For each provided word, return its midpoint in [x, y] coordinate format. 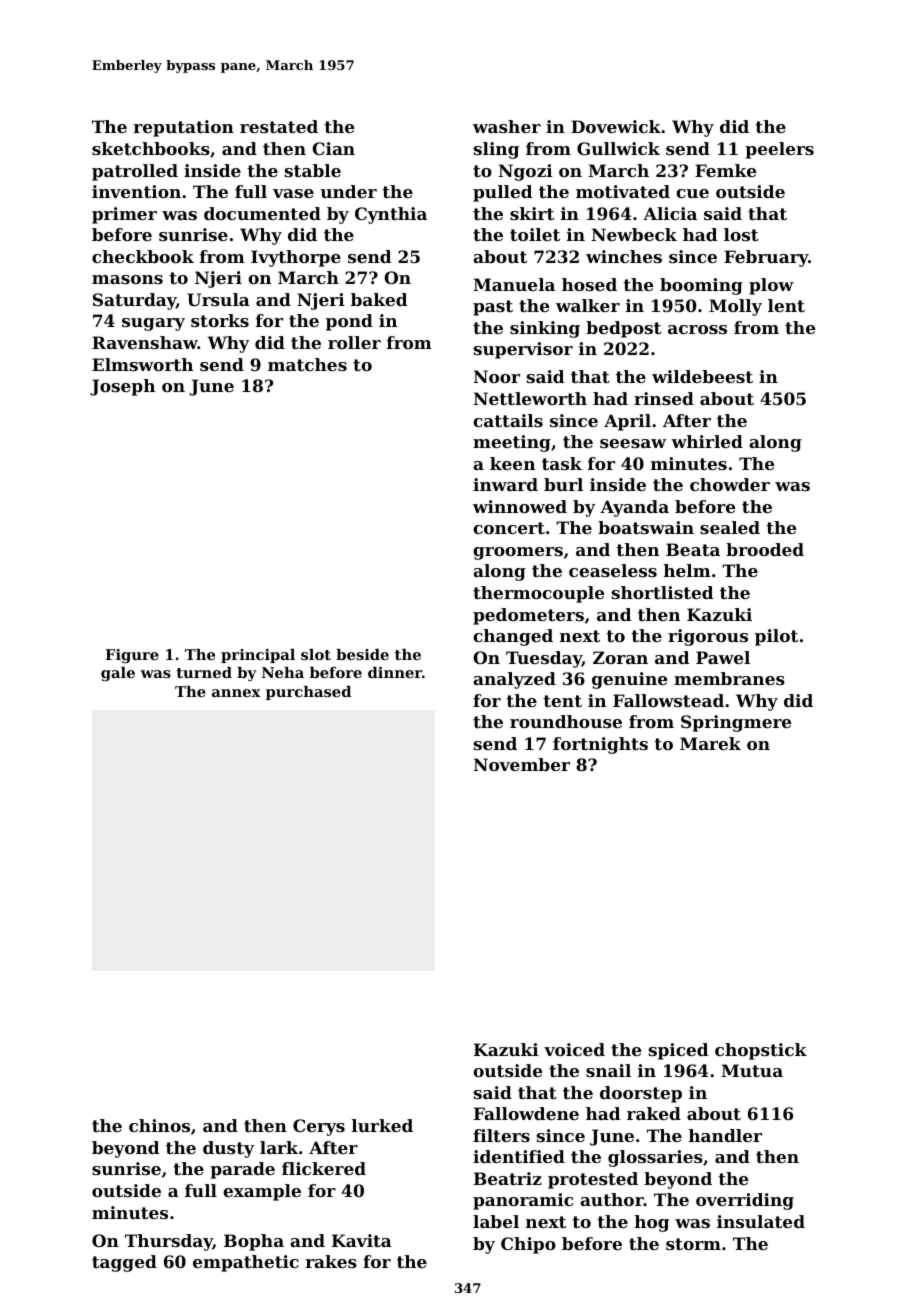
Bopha [254, 1242]
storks [220, 320]
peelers [779, 150]
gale [118, 674]
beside [362, 654]
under [348, 191]
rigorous [708, 637]
